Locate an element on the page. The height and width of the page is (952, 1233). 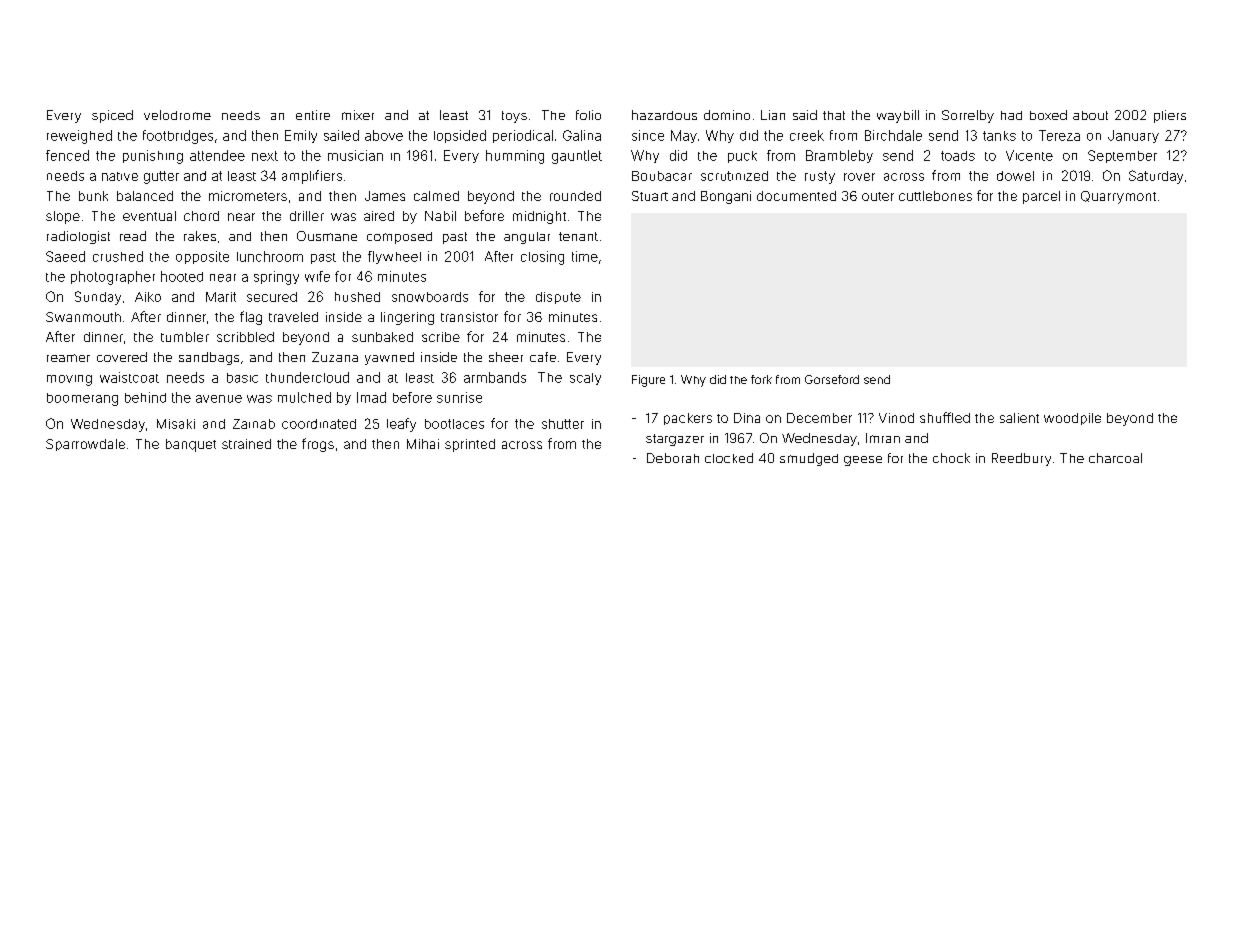
woodpile is located at coordinates (1072, 419).
